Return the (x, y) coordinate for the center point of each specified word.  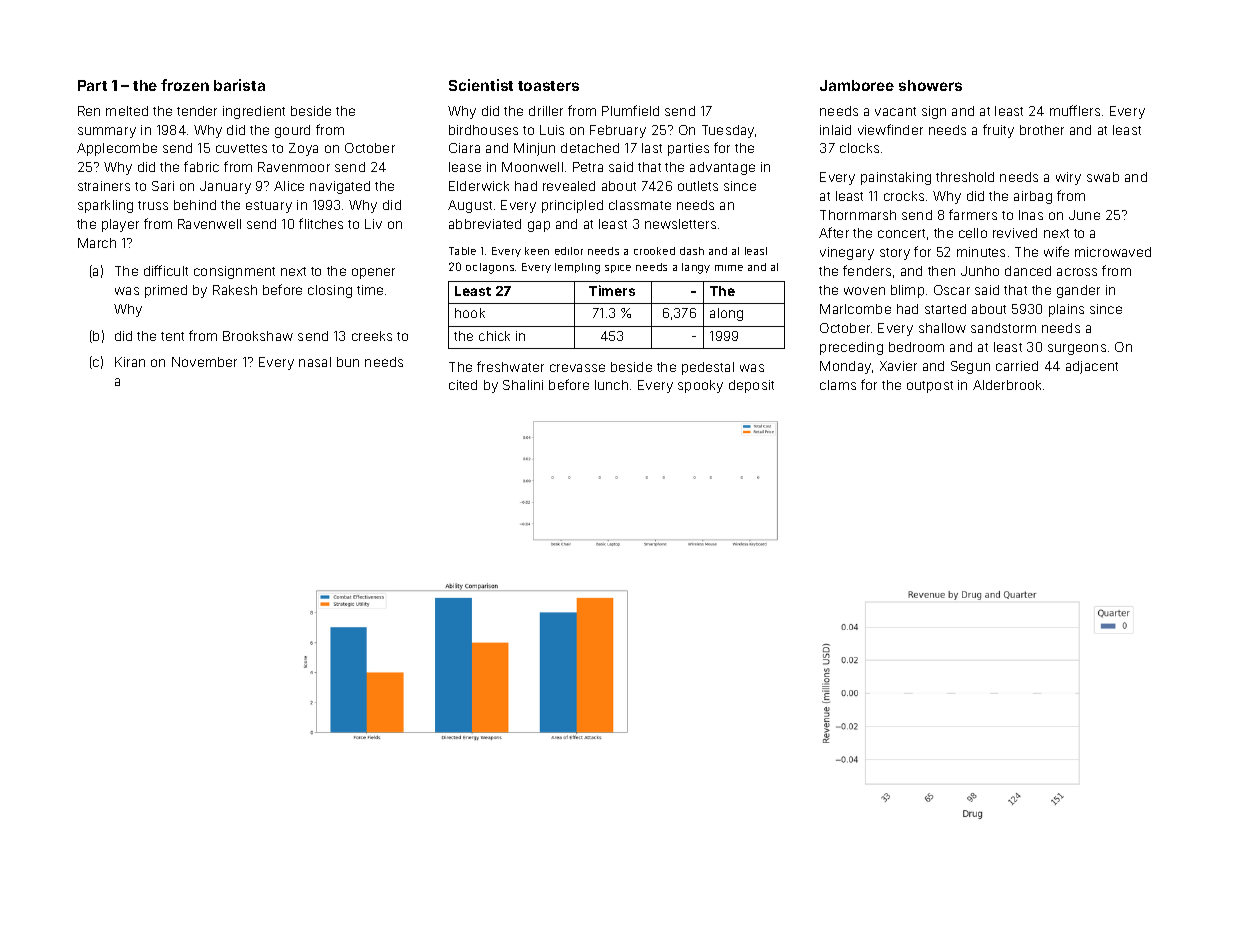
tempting (577, 268)
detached (590, 148)
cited (463, 385)
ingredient (254, 112)
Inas (1031, 215)
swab (1103, 177)
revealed (569, 186)
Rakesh (235, 290)
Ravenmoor (294, 167)
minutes (981, 252)
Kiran (130, 362)
